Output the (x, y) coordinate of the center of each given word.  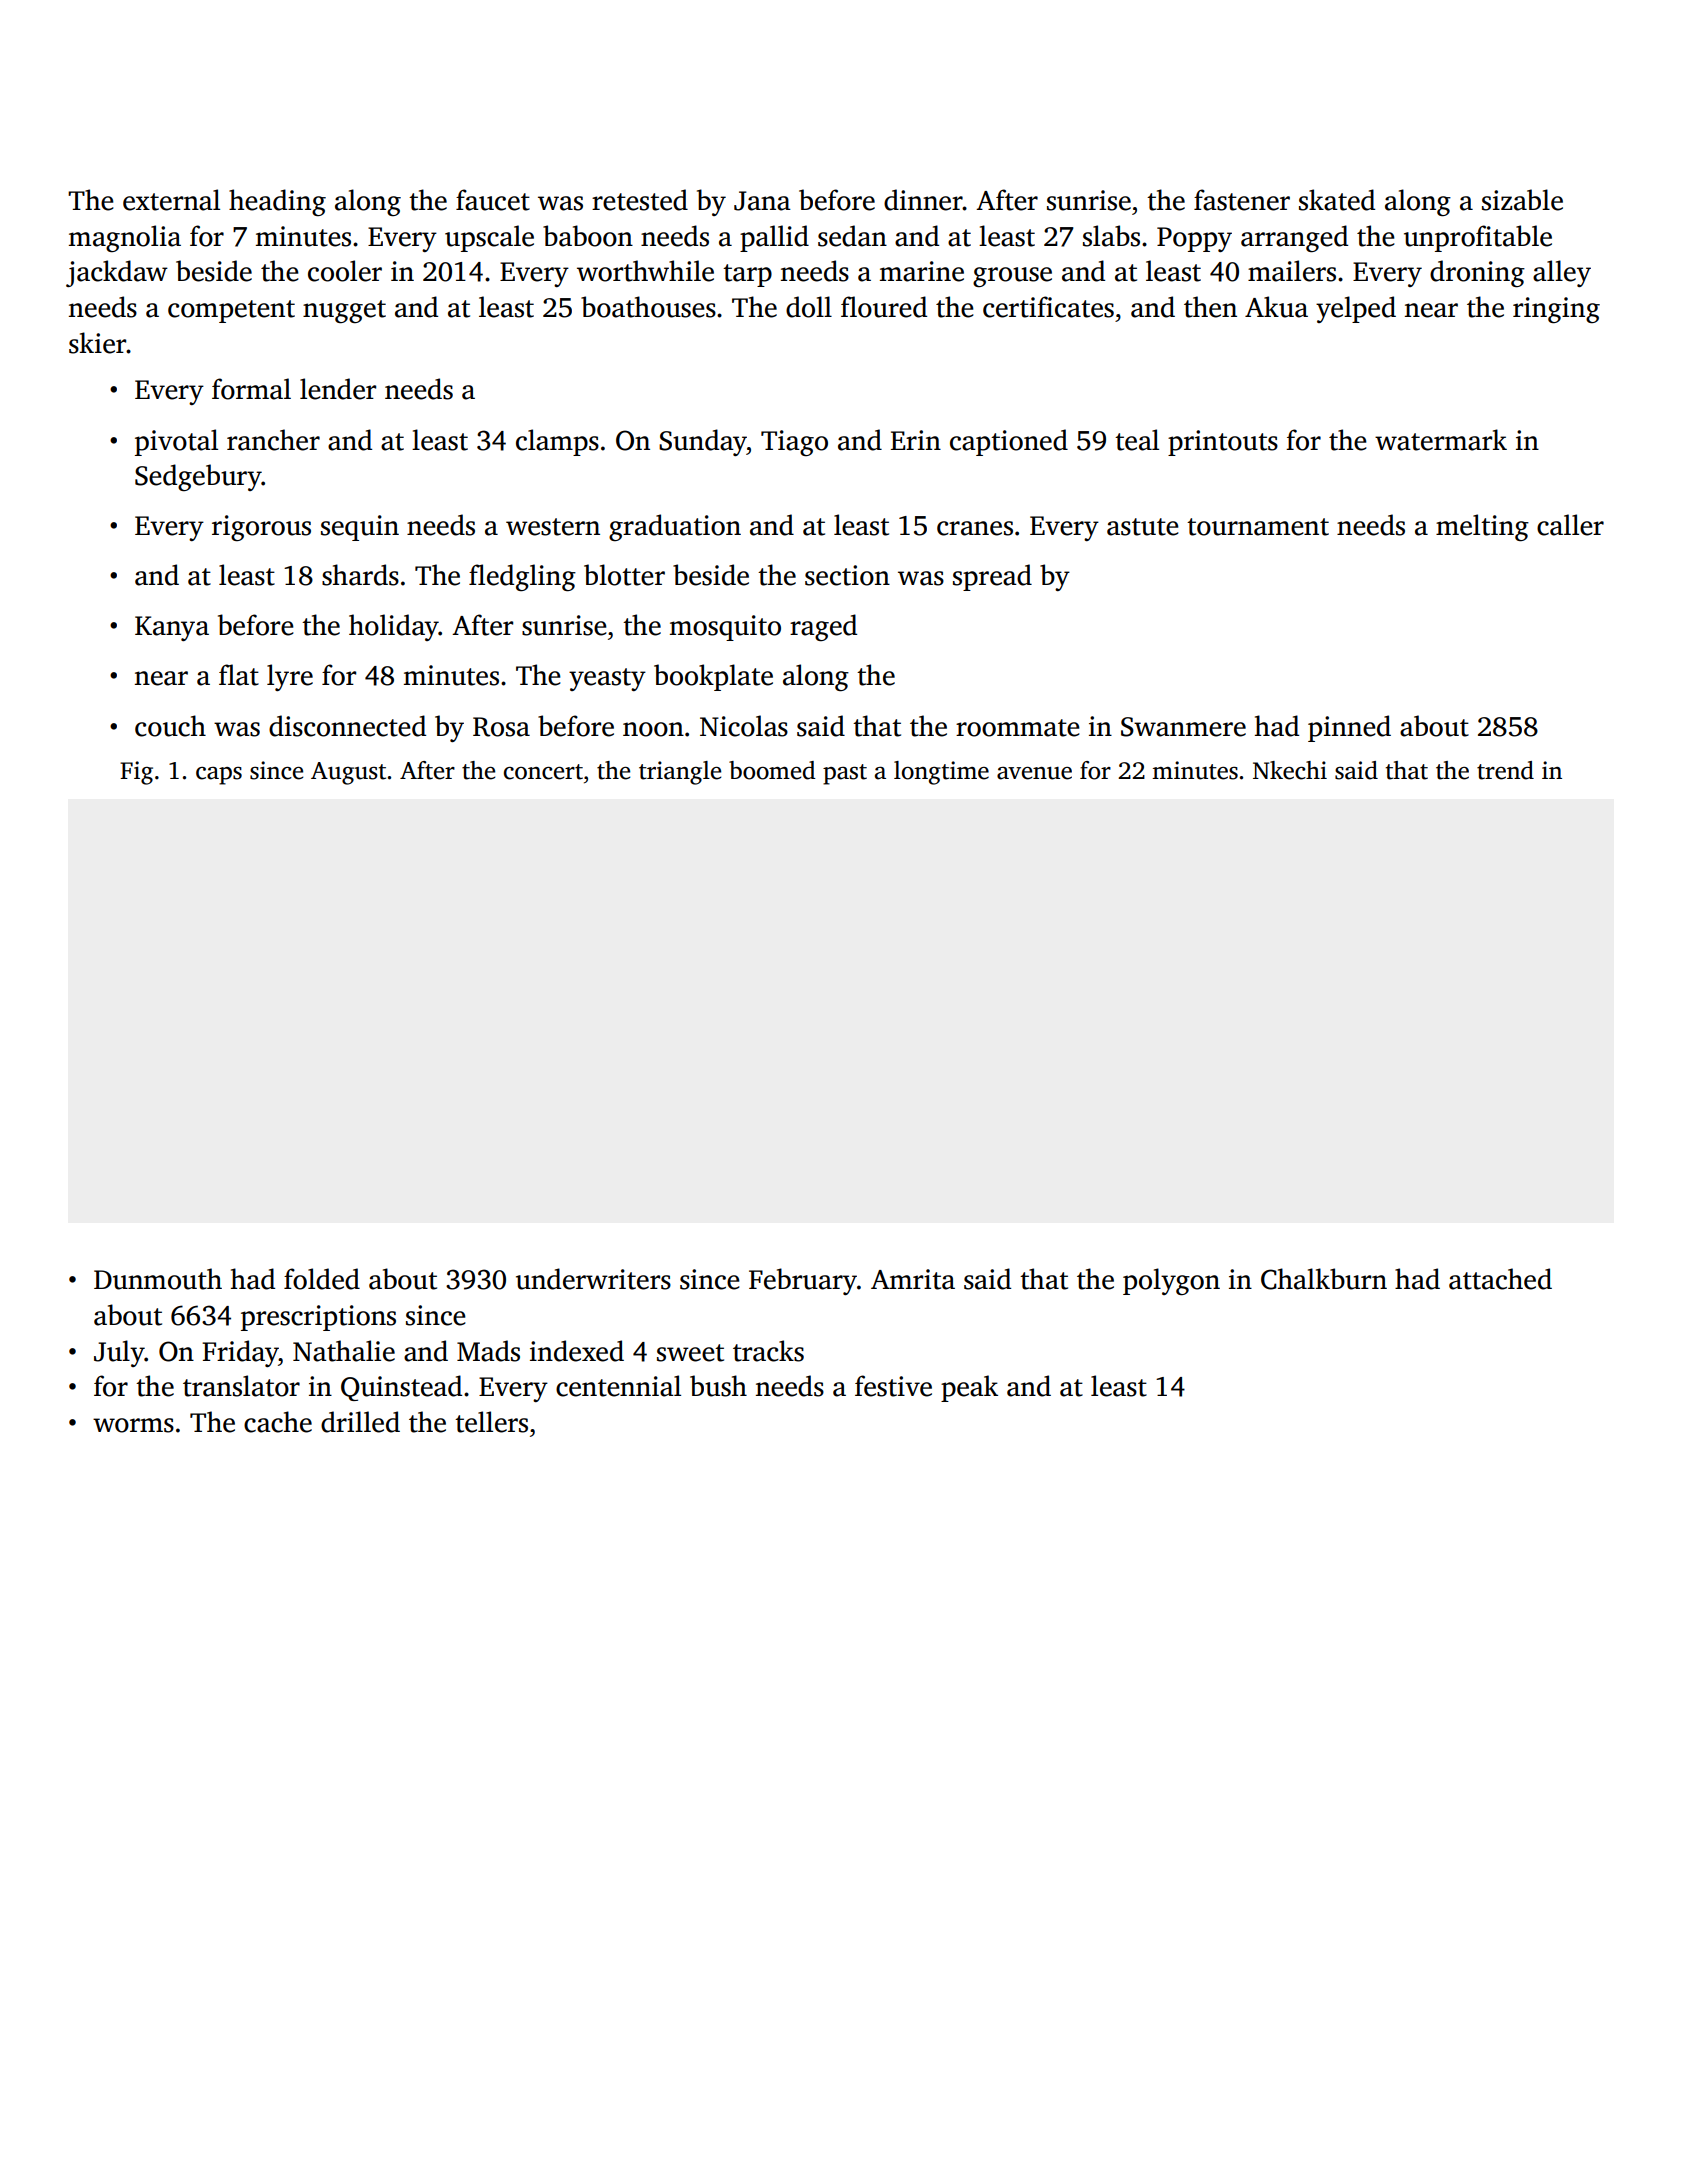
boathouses (648, 307)
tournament (1258, 527)
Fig (136, 773)
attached (1500, 1279)
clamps (557, 442)
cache (278, 1422)
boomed (772, 770)
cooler (345, 271)
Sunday (703, 442)
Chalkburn (1324, 1279)
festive (893, 1386)
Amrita (913, 1279)
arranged (1294, 238)
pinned (1349, 728)
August (348, 773)
